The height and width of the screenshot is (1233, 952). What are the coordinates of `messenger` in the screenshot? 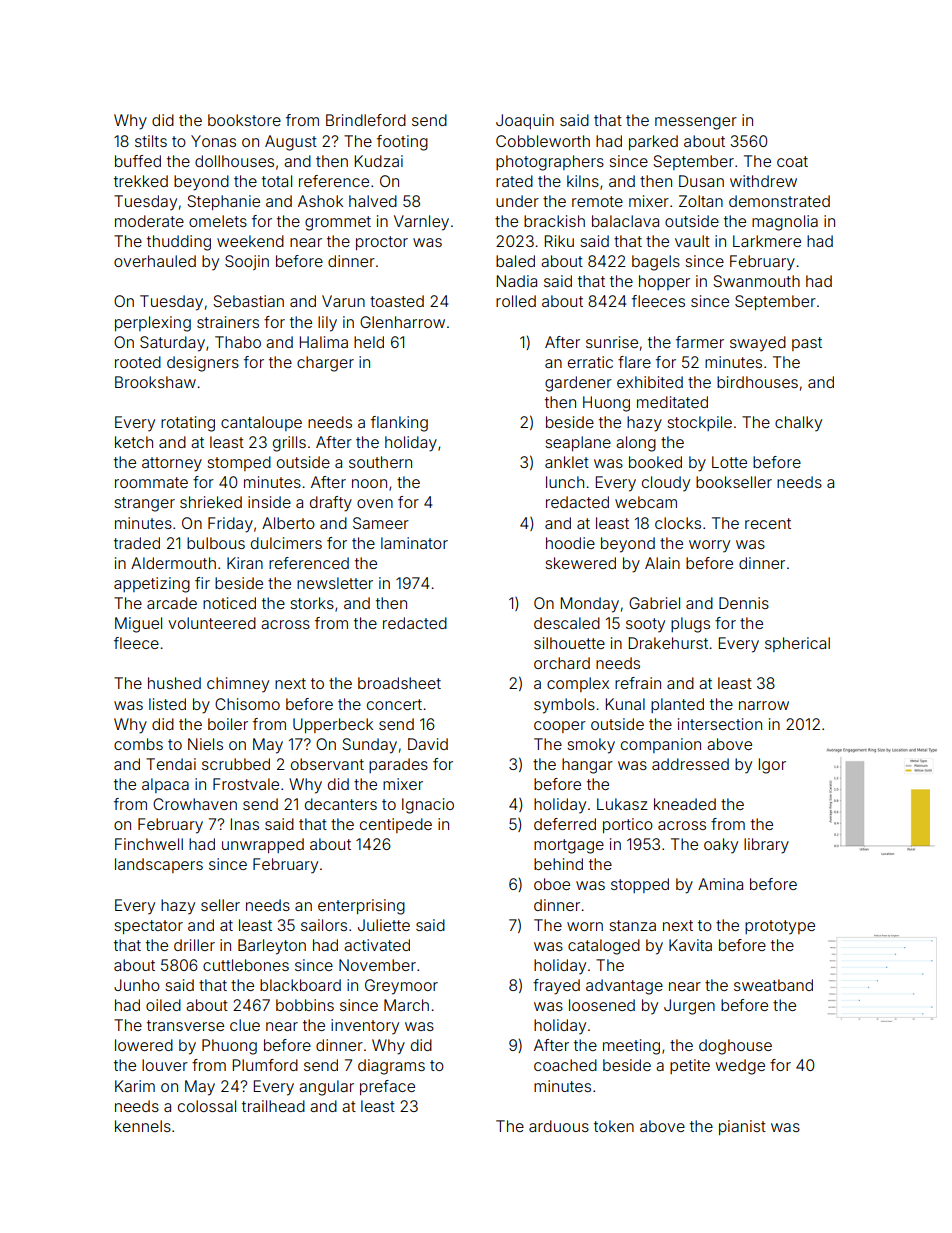 It's located at (696, 123).
